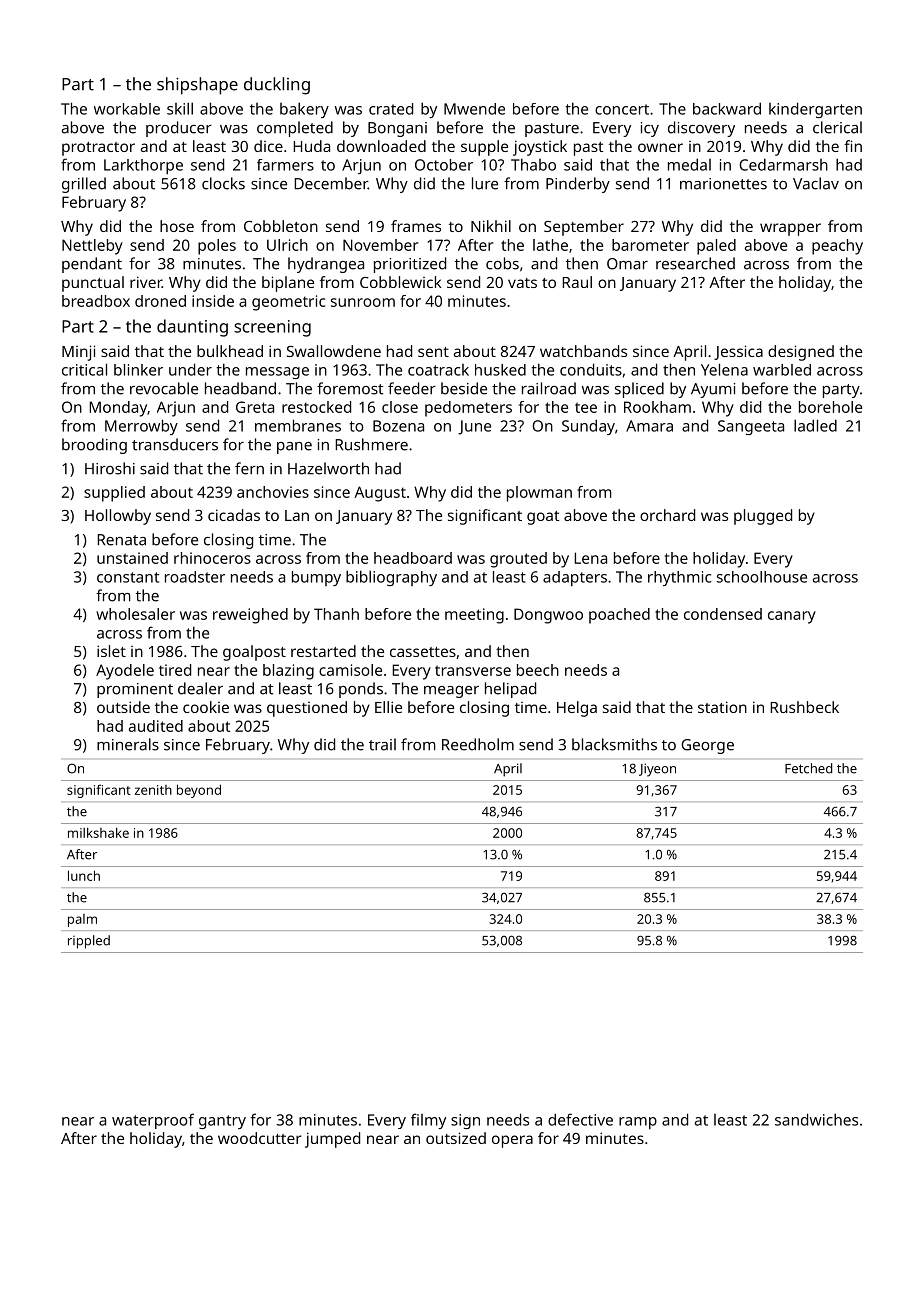 This document has width=924, height=1308. Describe the element at coordinates (153, 790) in the document. I see `zenith` at that location.
